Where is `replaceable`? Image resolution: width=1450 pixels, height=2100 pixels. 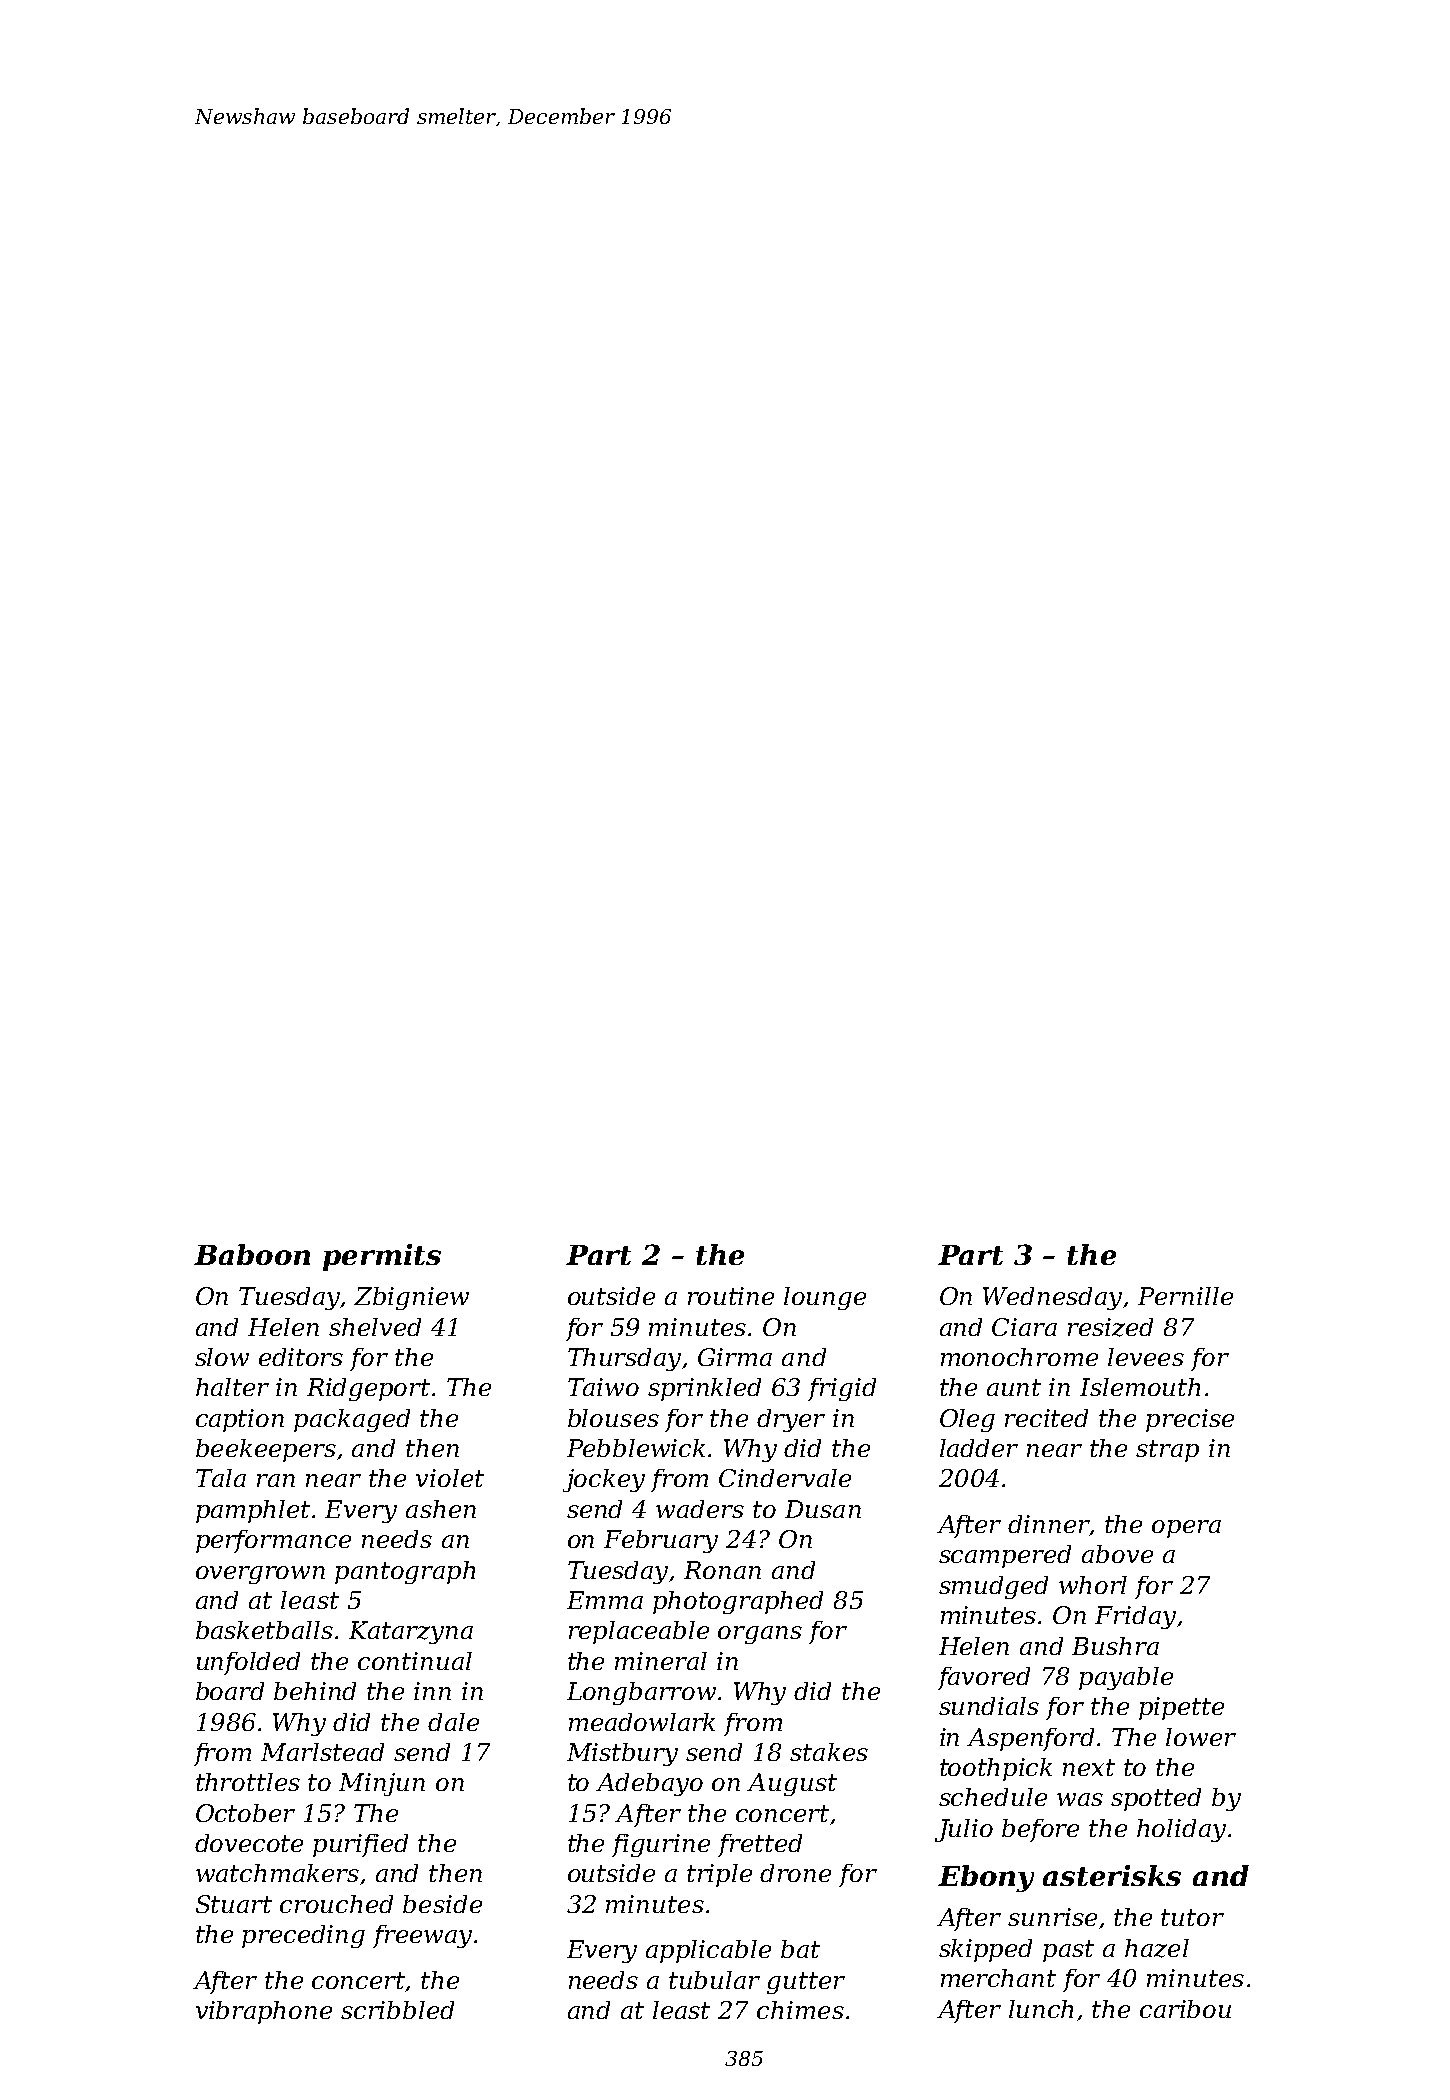
replaceable is located at coordinates (639, 1632).
